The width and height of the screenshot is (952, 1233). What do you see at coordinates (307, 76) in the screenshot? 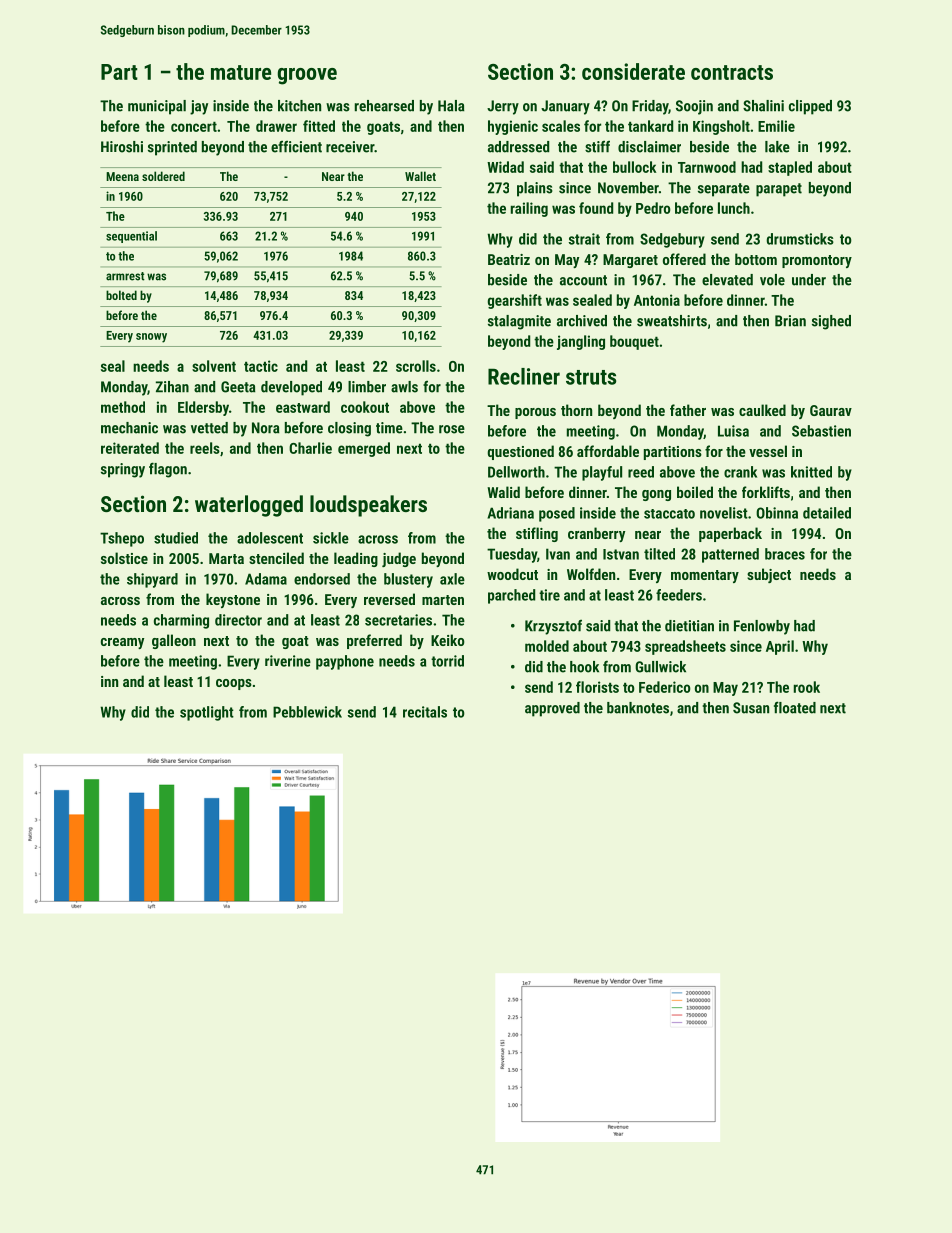
I see `groove` at bounding box center [307, 76].
